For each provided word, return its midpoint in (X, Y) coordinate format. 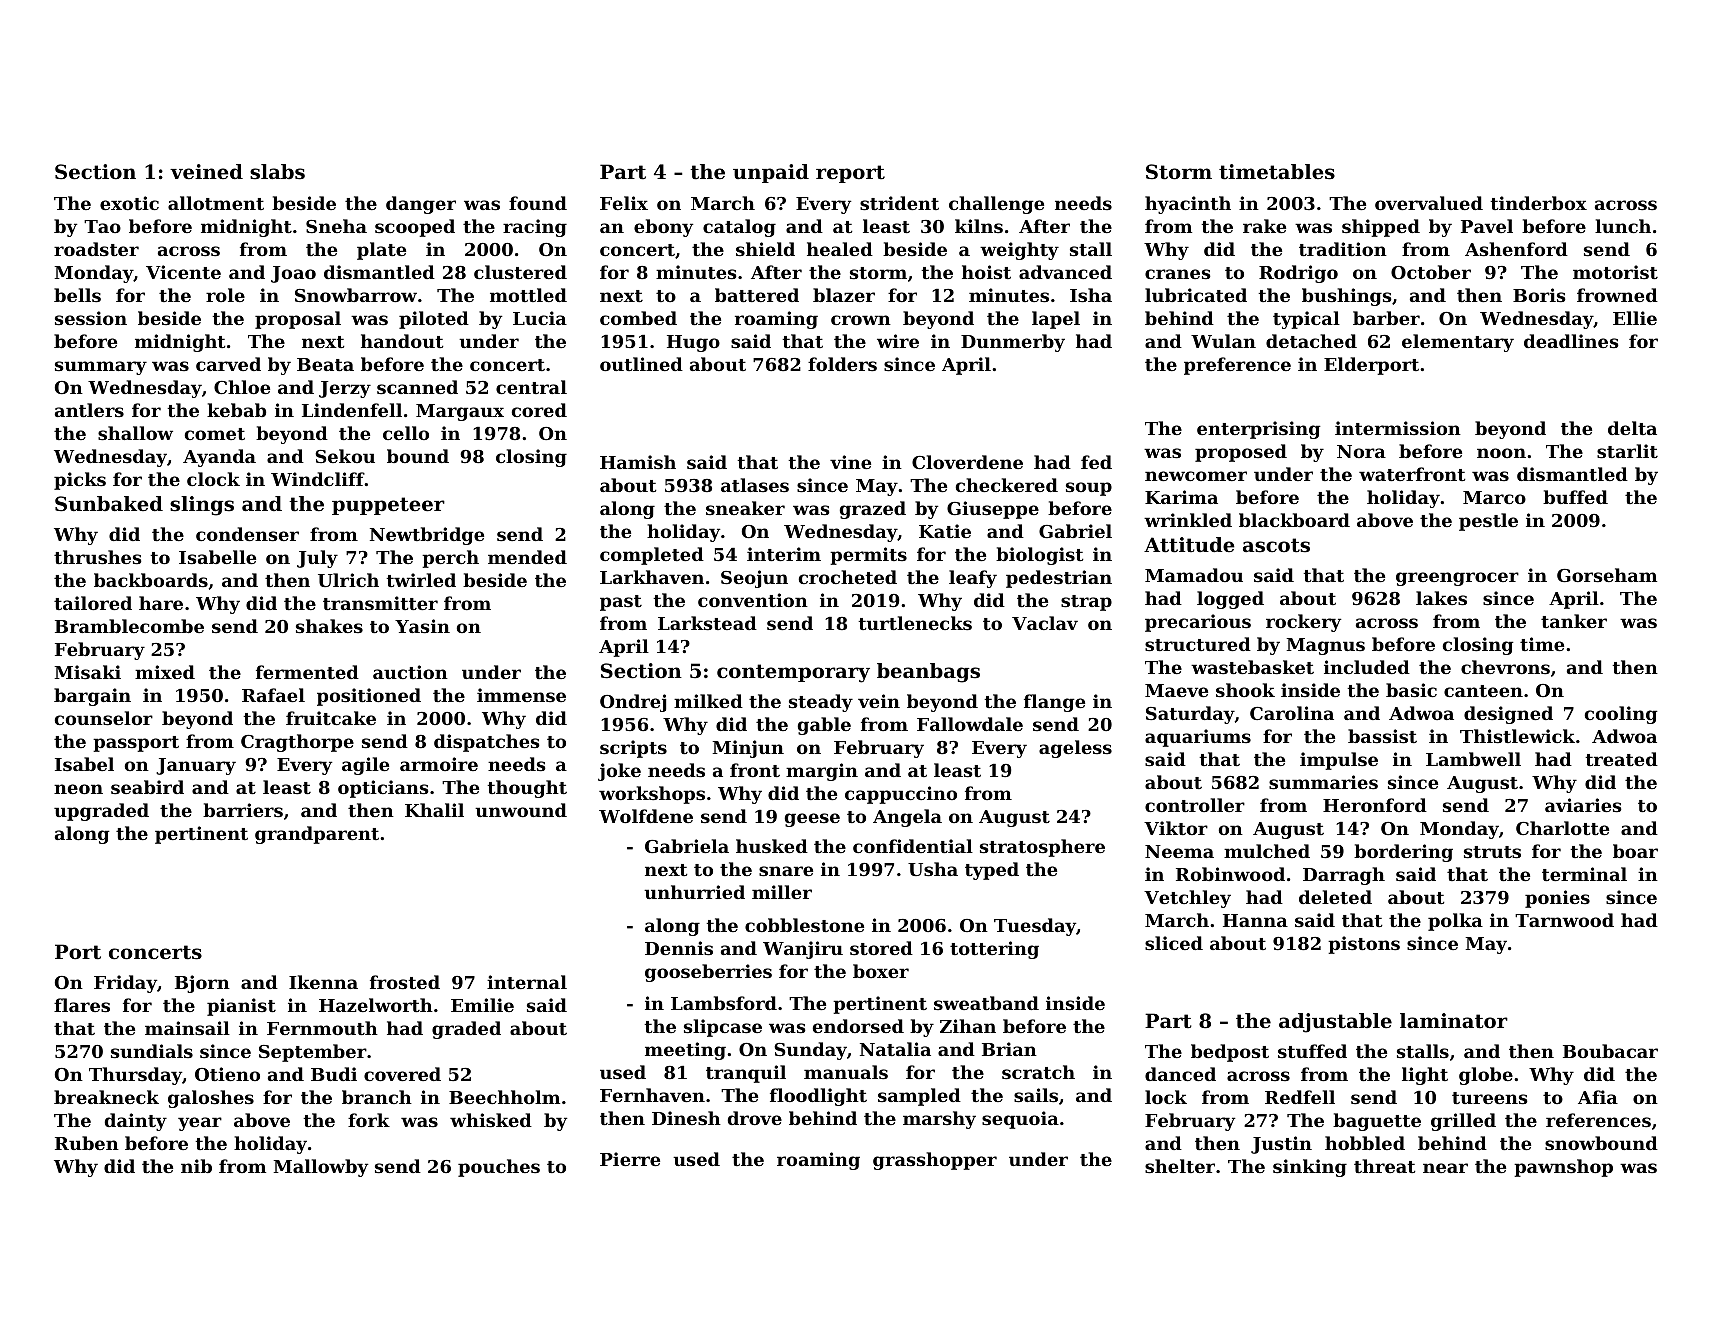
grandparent (317, 835)
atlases (755, 485)
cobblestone (804, 925)
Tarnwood (1564, 920)
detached (1311, 341)
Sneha (336, 226)
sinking (1310, 1168)
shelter (1180, 1166)
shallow (135, 433)
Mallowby (320, 1168)
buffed (1575, 497)
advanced (1065, 272)
